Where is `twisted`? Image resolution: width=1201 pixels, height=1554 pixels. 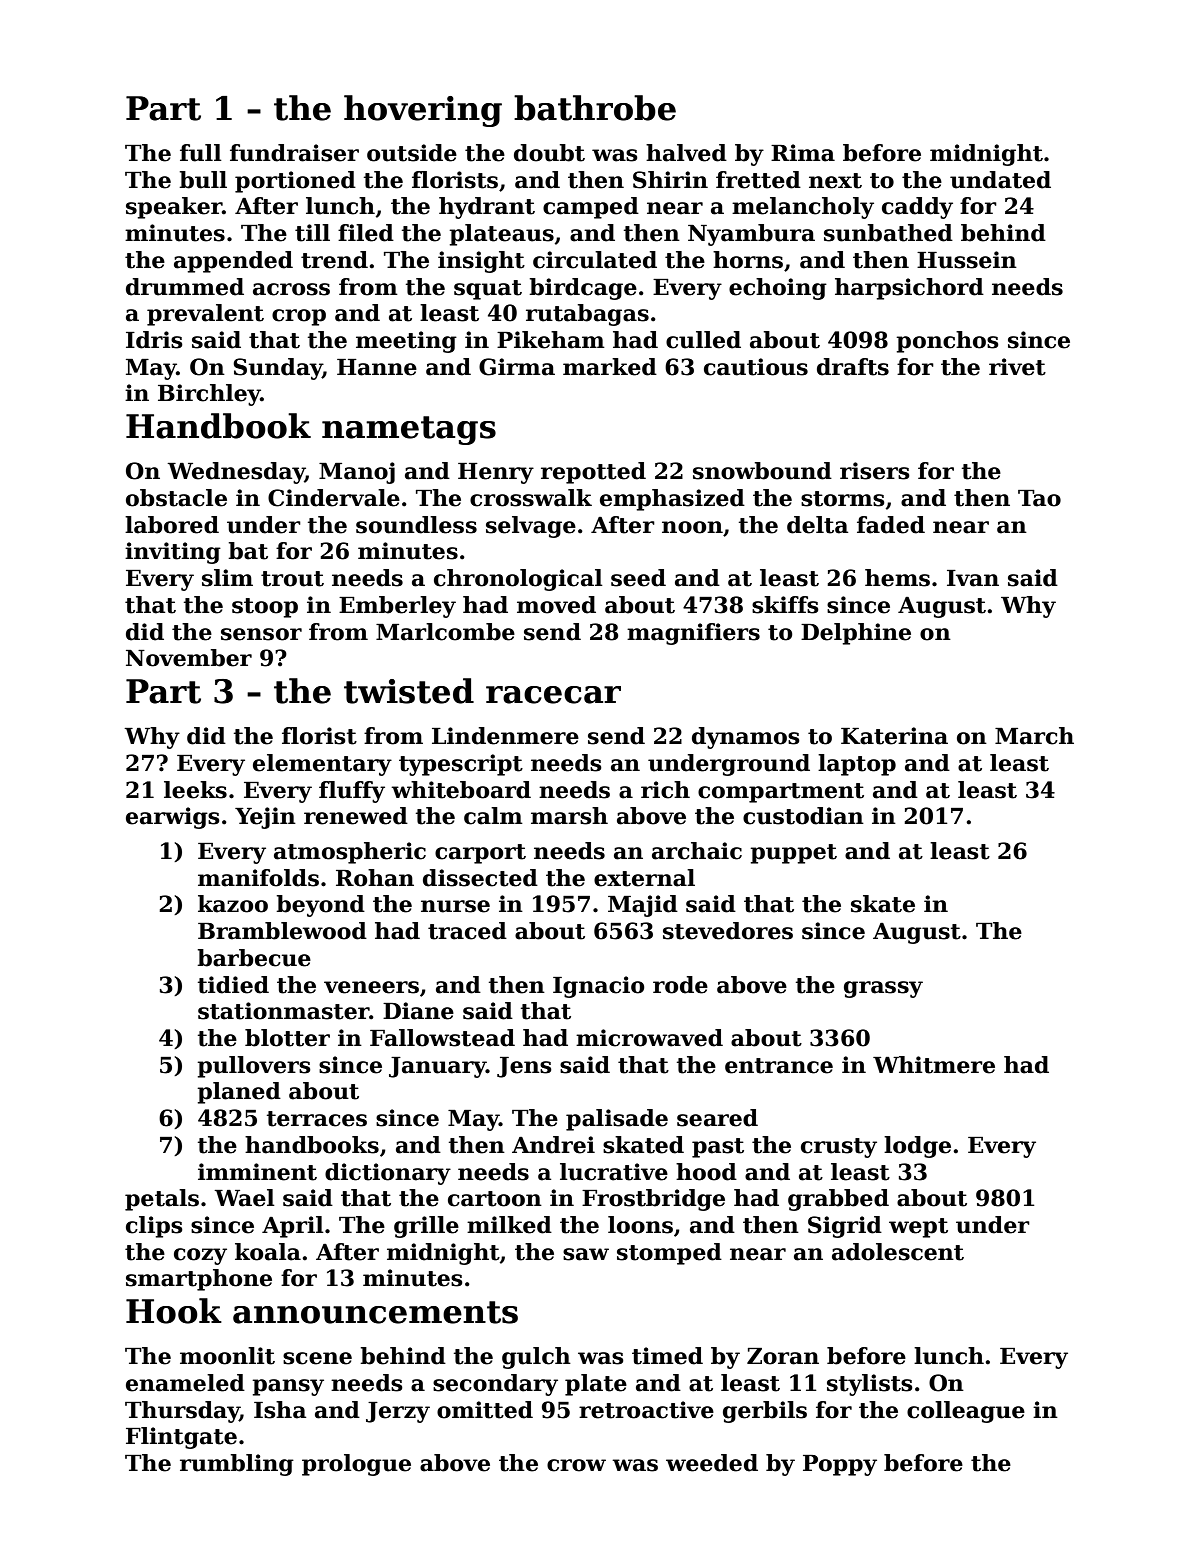 twisted is located at coordinates (409, 691).
